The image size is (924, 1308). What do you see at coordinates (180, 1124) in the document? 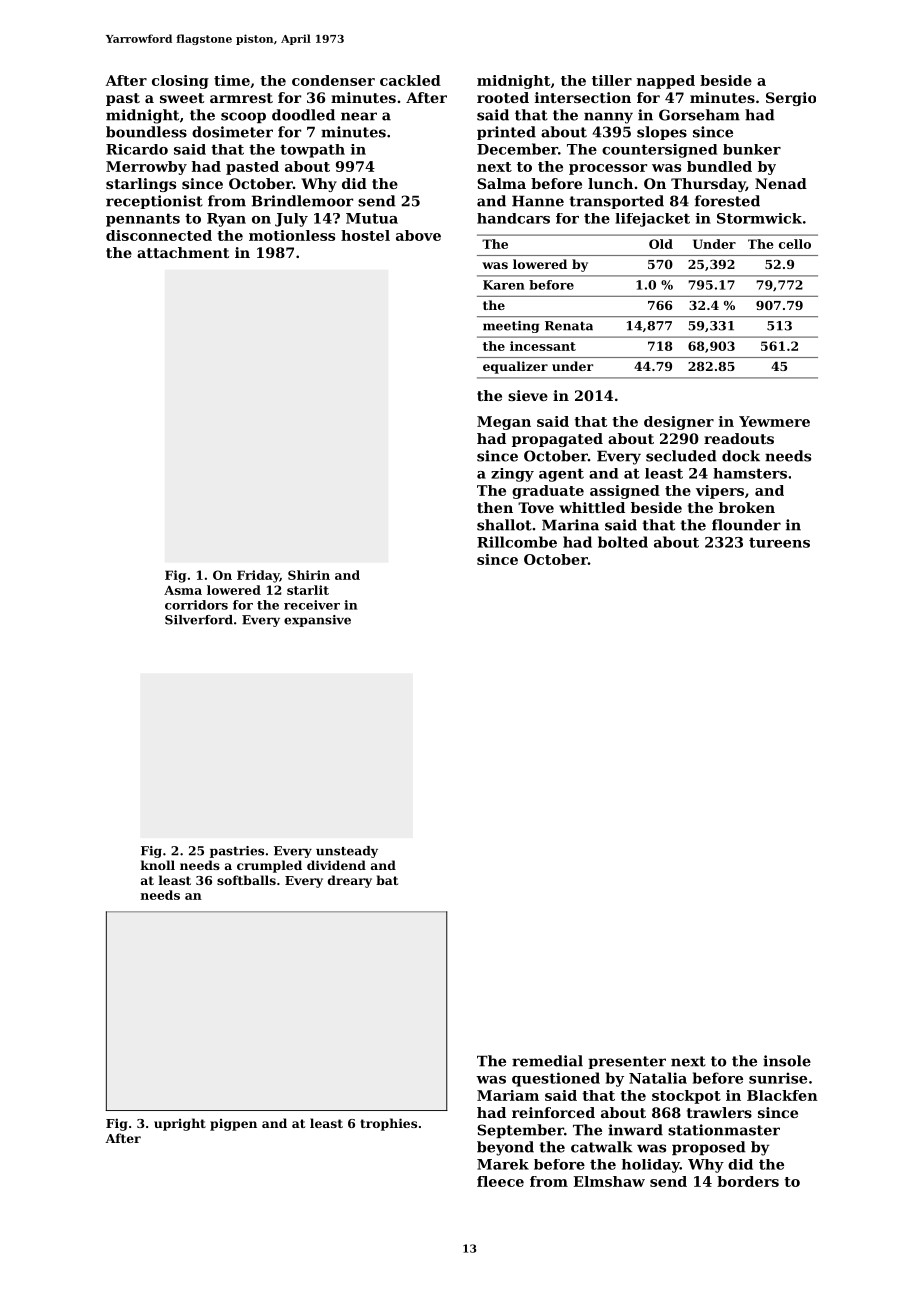
I see `upright` at bounding box center [180, 1124].
